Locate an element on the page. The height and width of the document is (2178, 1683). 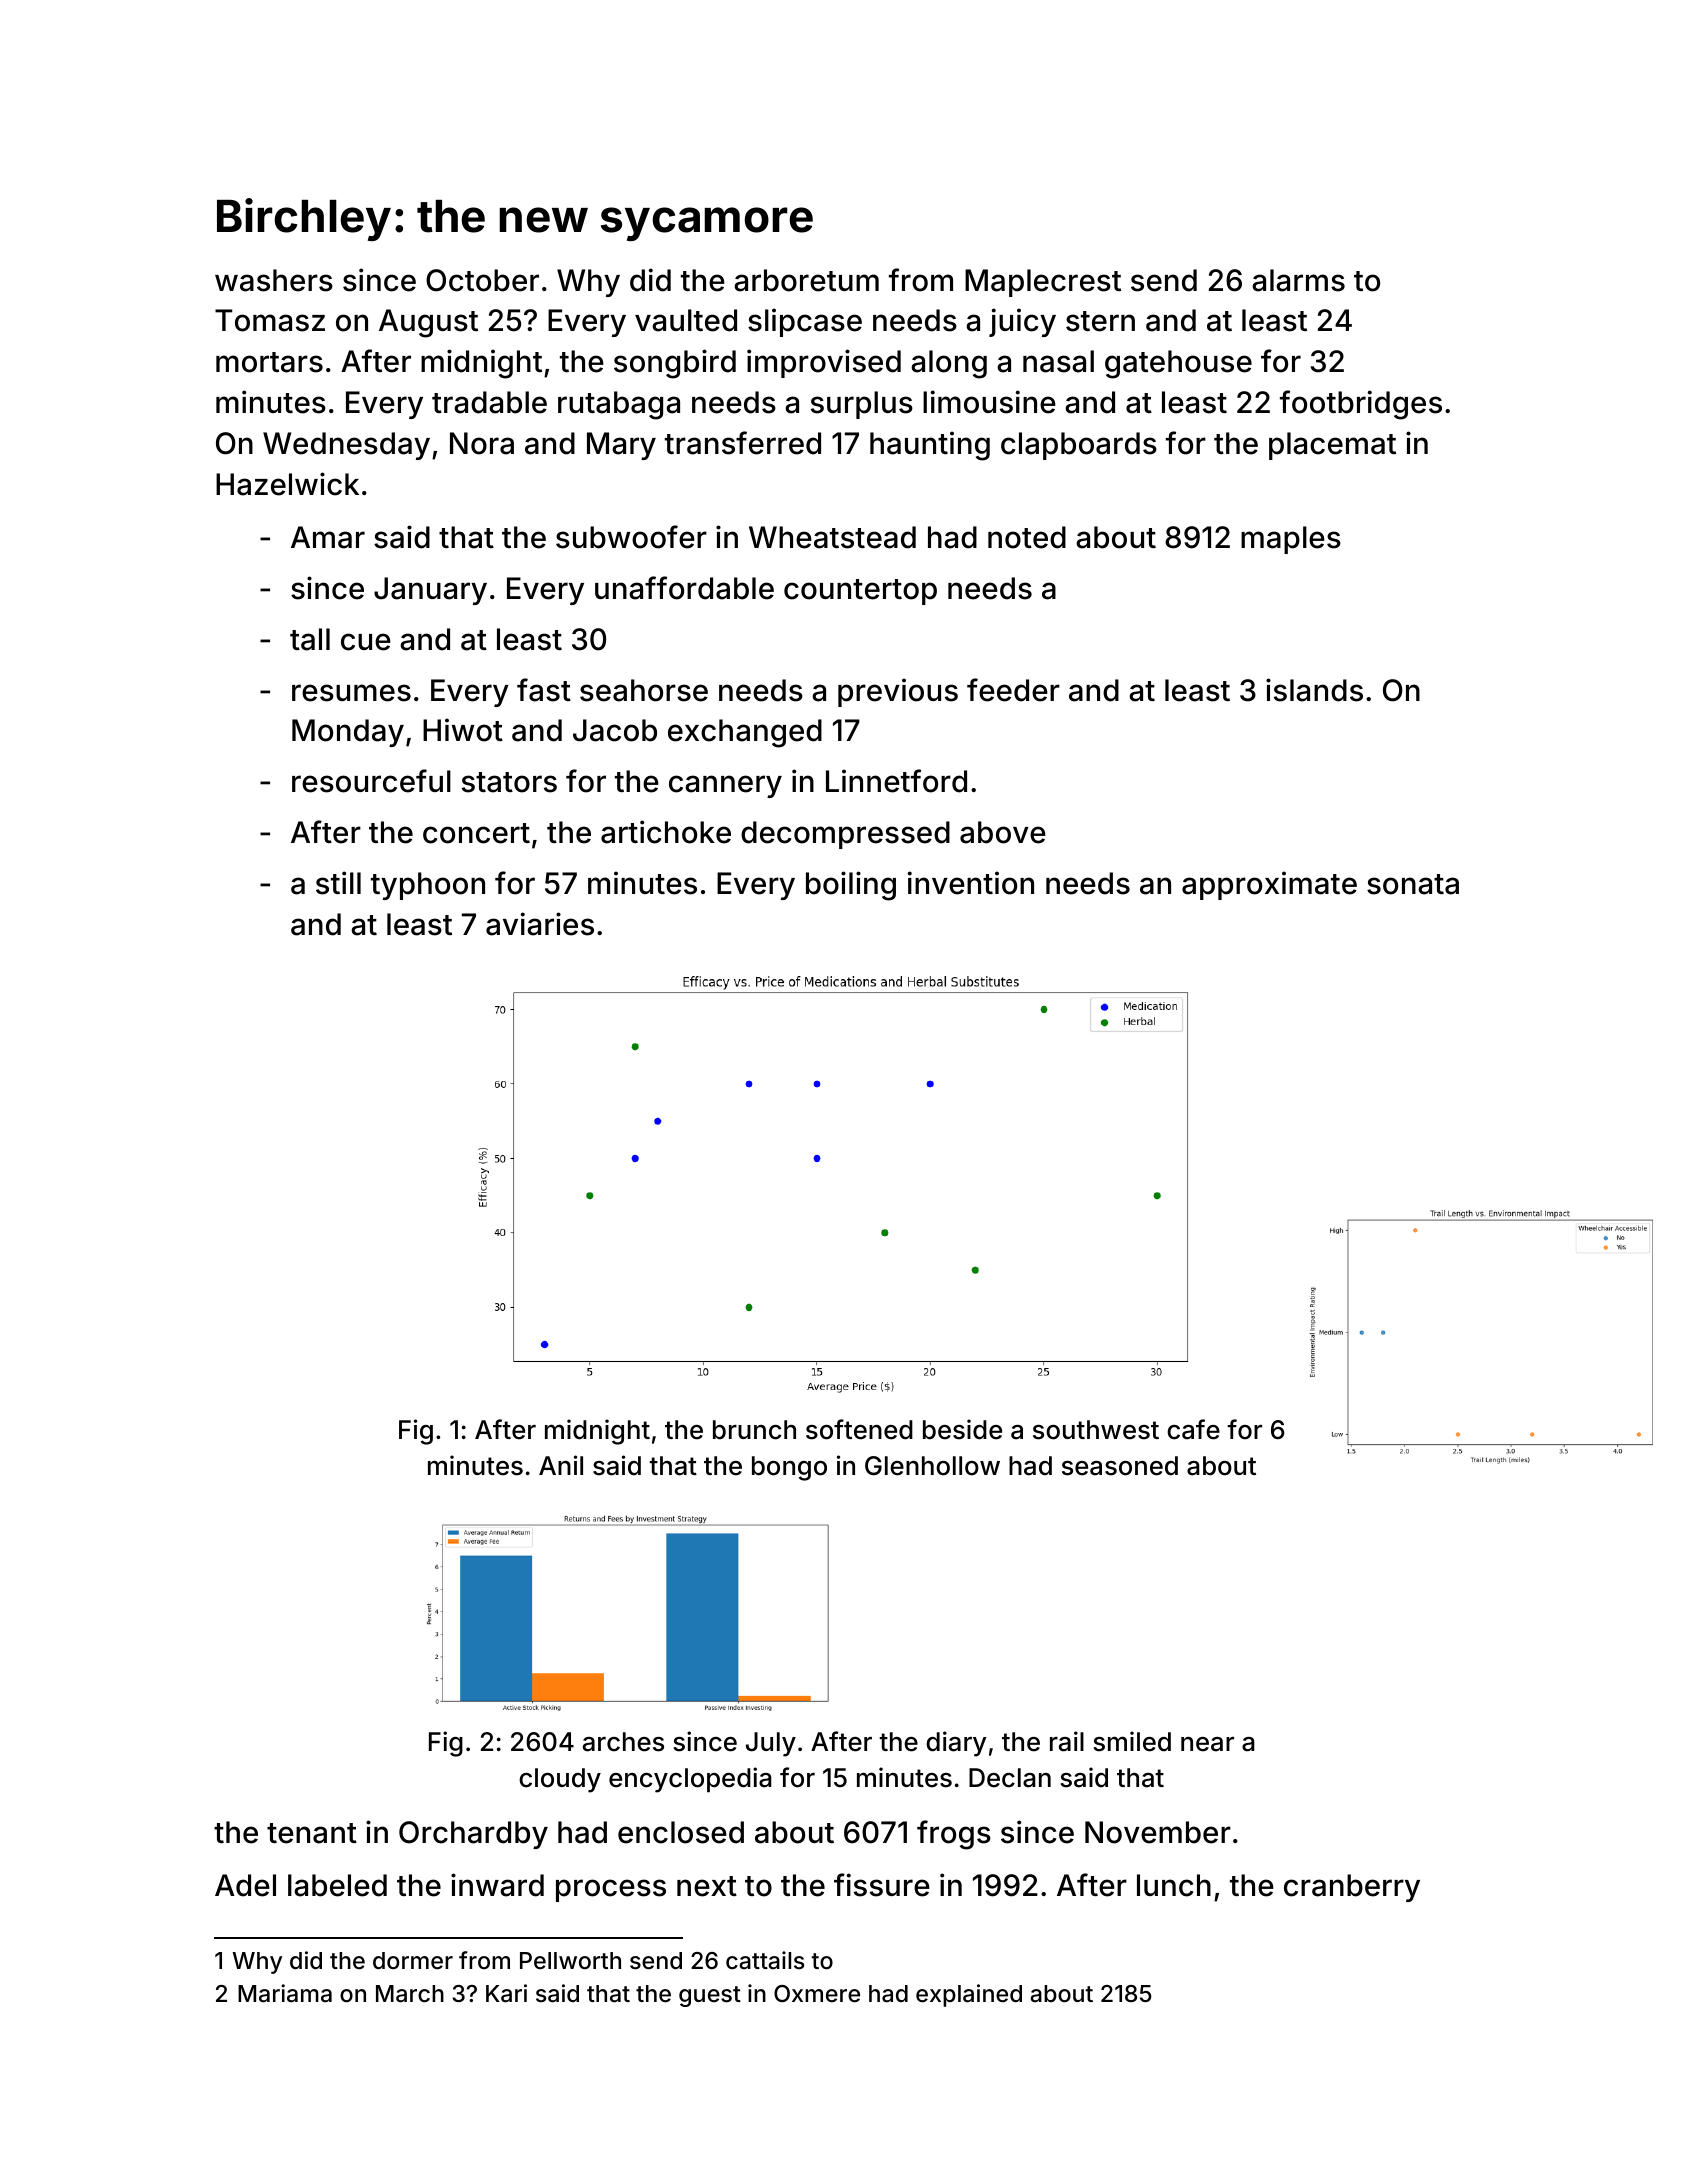
brunch is located at coordinates (754, 1430).
